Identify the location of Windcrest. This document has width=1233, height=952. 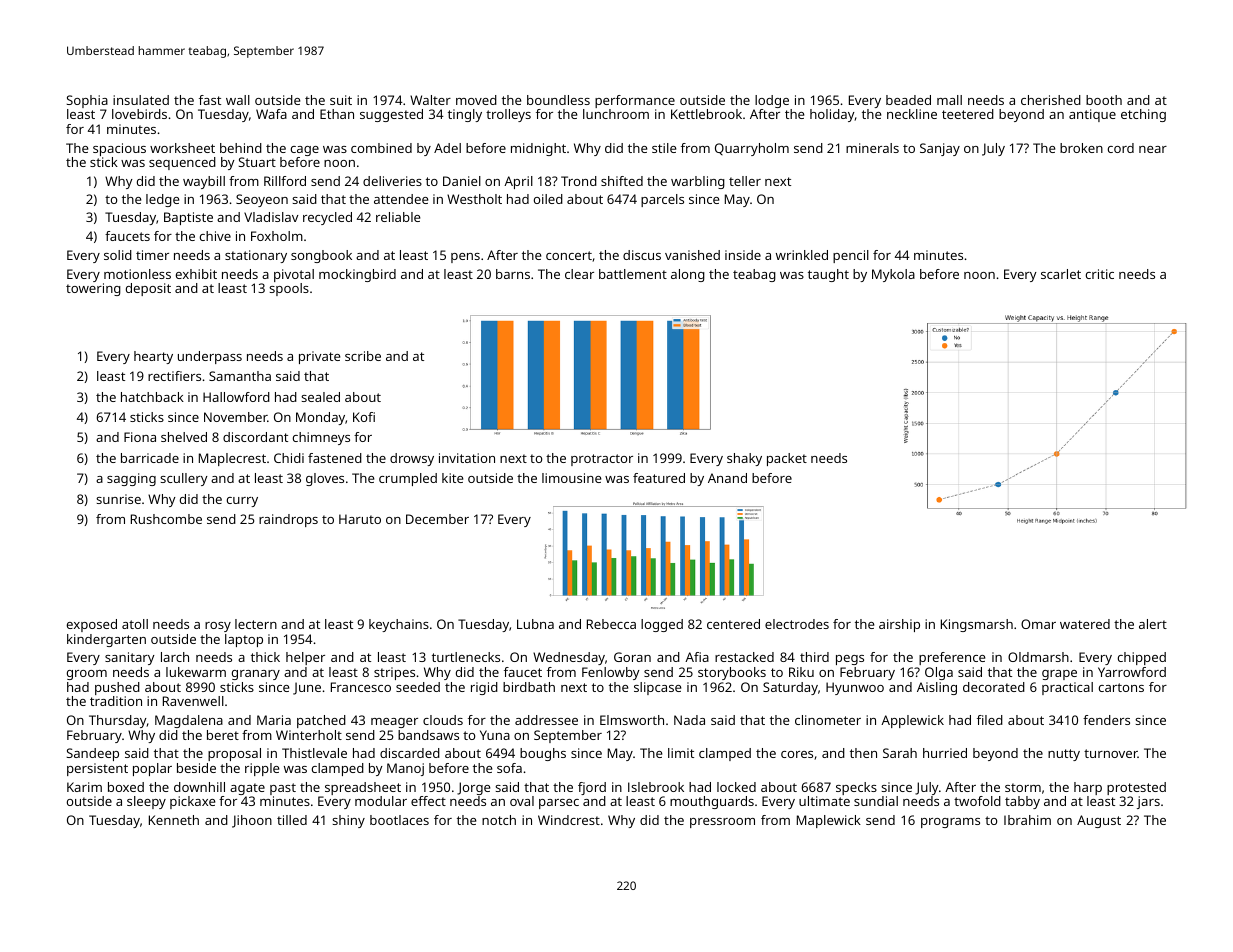
(569, 820).
